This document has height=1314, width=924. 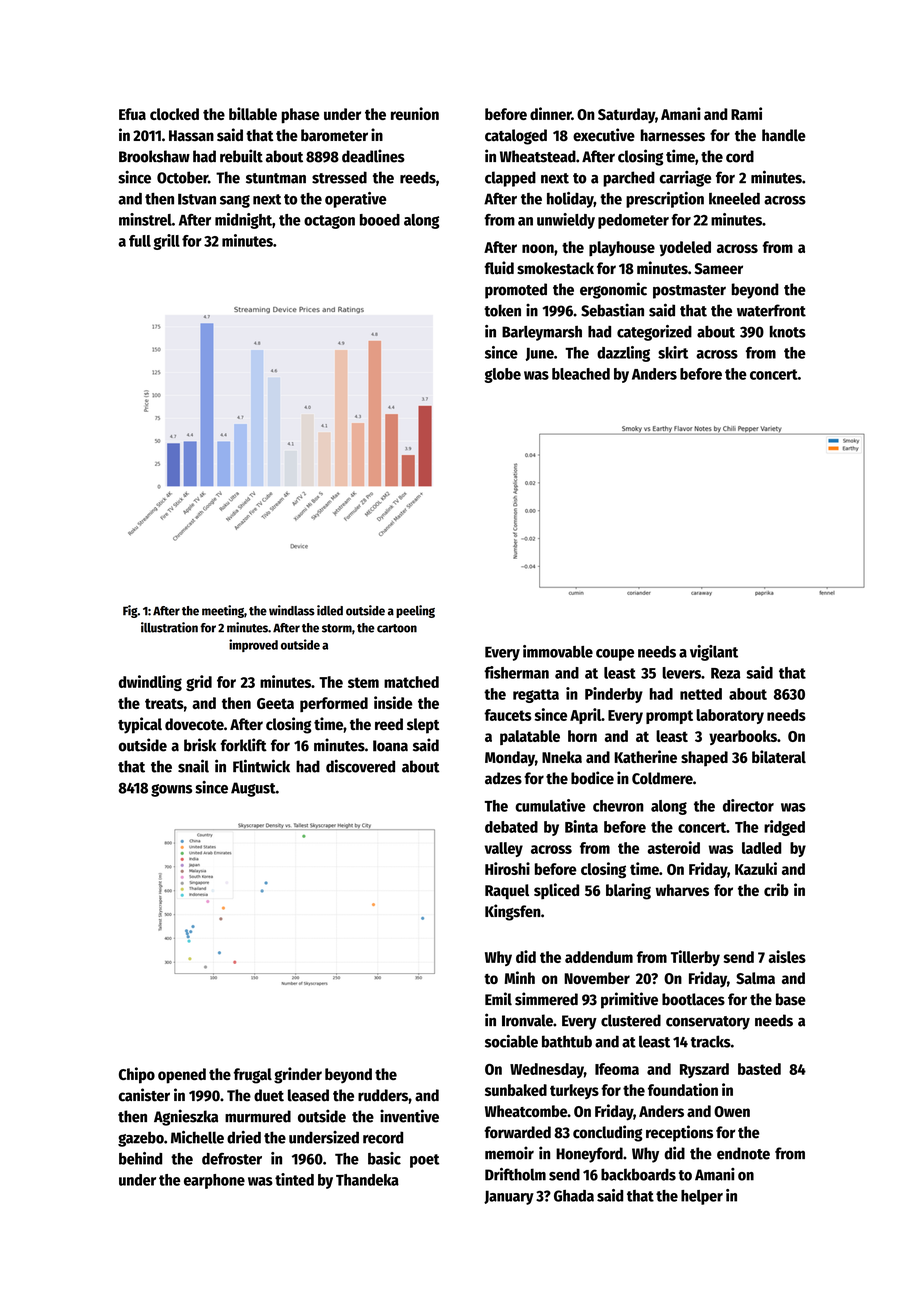 I want to click on laboratory, so click(x=730, y=716).
